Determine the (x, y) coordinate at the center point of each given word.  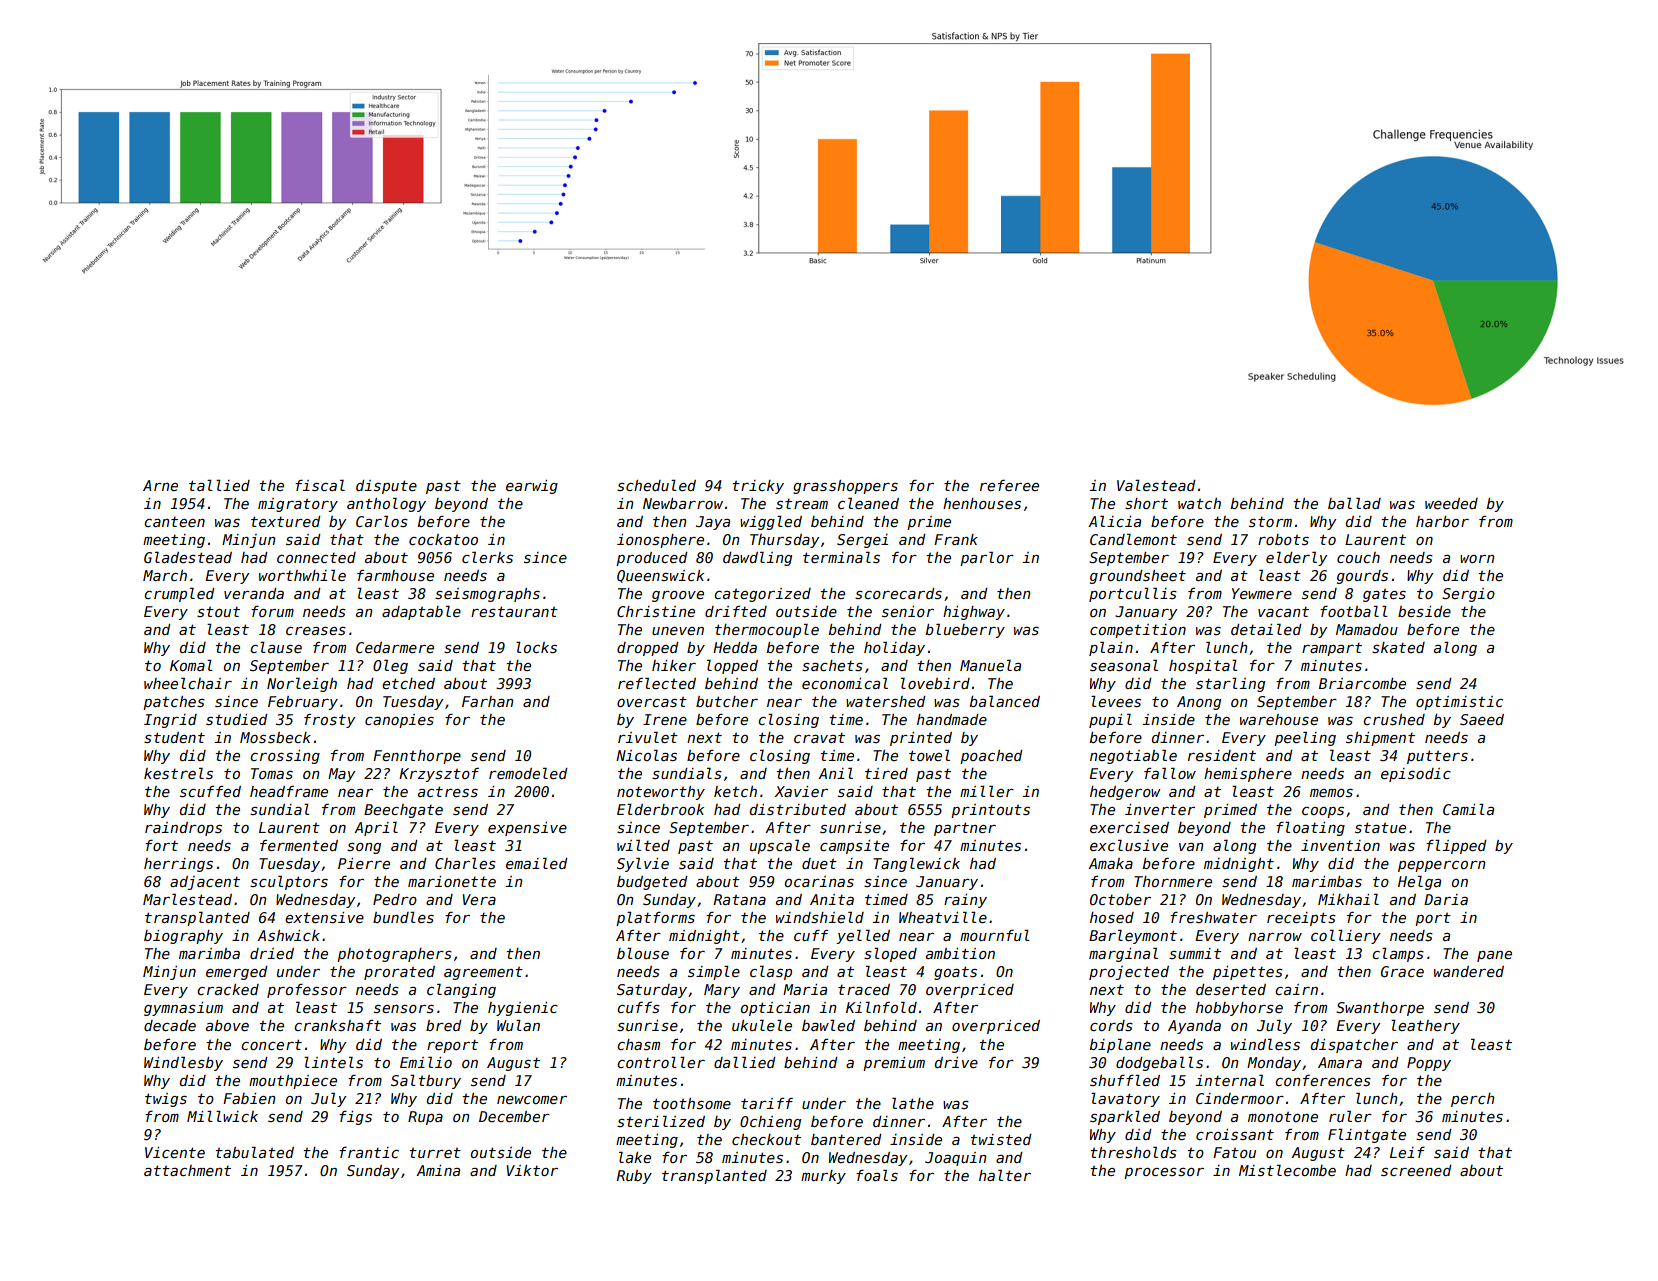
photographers (394, 955)
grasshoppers (845, 487)
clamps (1398, 954)
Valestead (1156, 485)
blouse (643, 953)
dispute (386, 487)
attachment (187, 1170)
